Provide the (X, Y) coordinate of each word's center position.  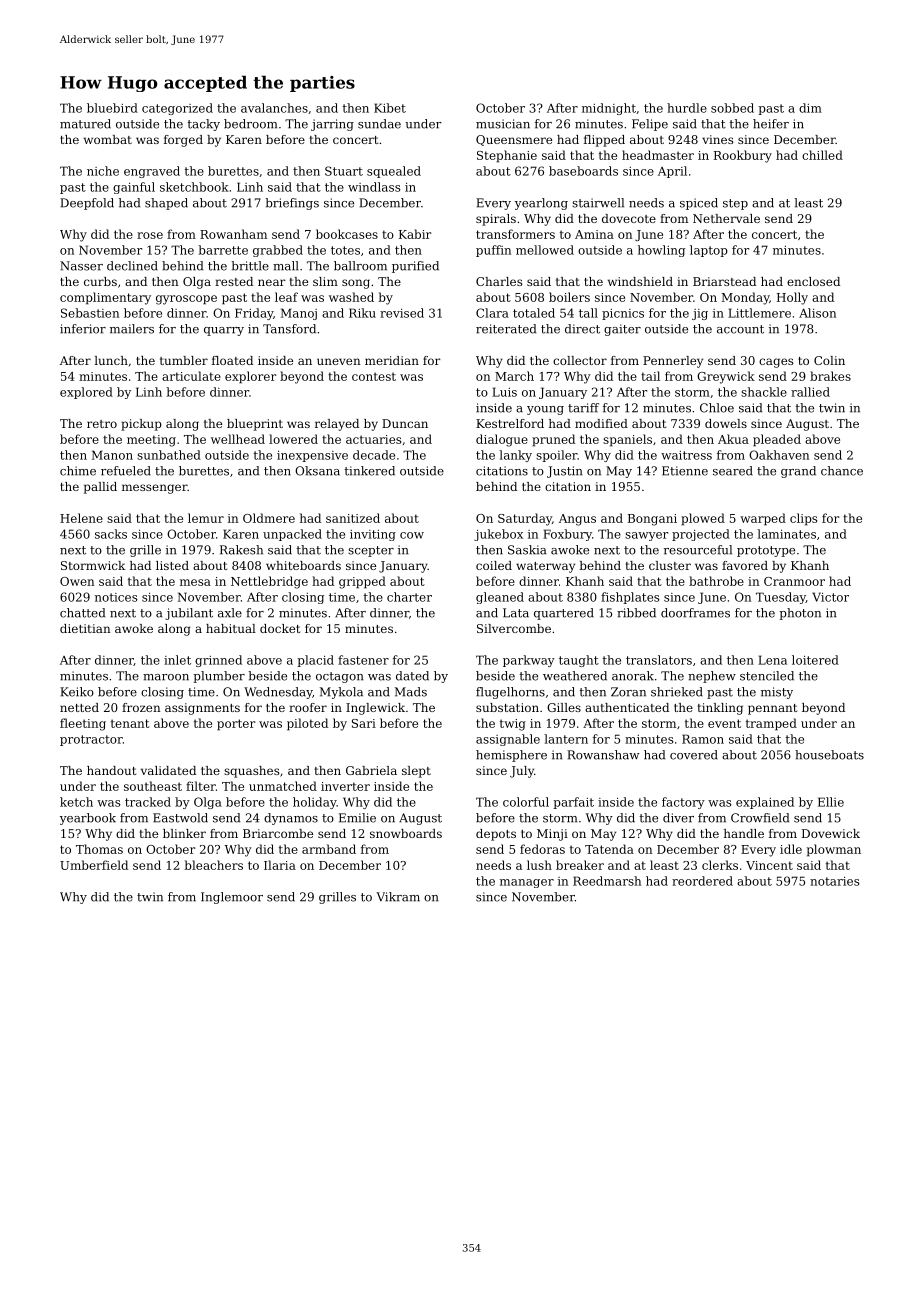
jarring (332, 125)
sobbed (732, 108)
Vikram (398, 897)
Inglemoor (232, 898)
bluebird (112, 108)
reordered (702, 881)
